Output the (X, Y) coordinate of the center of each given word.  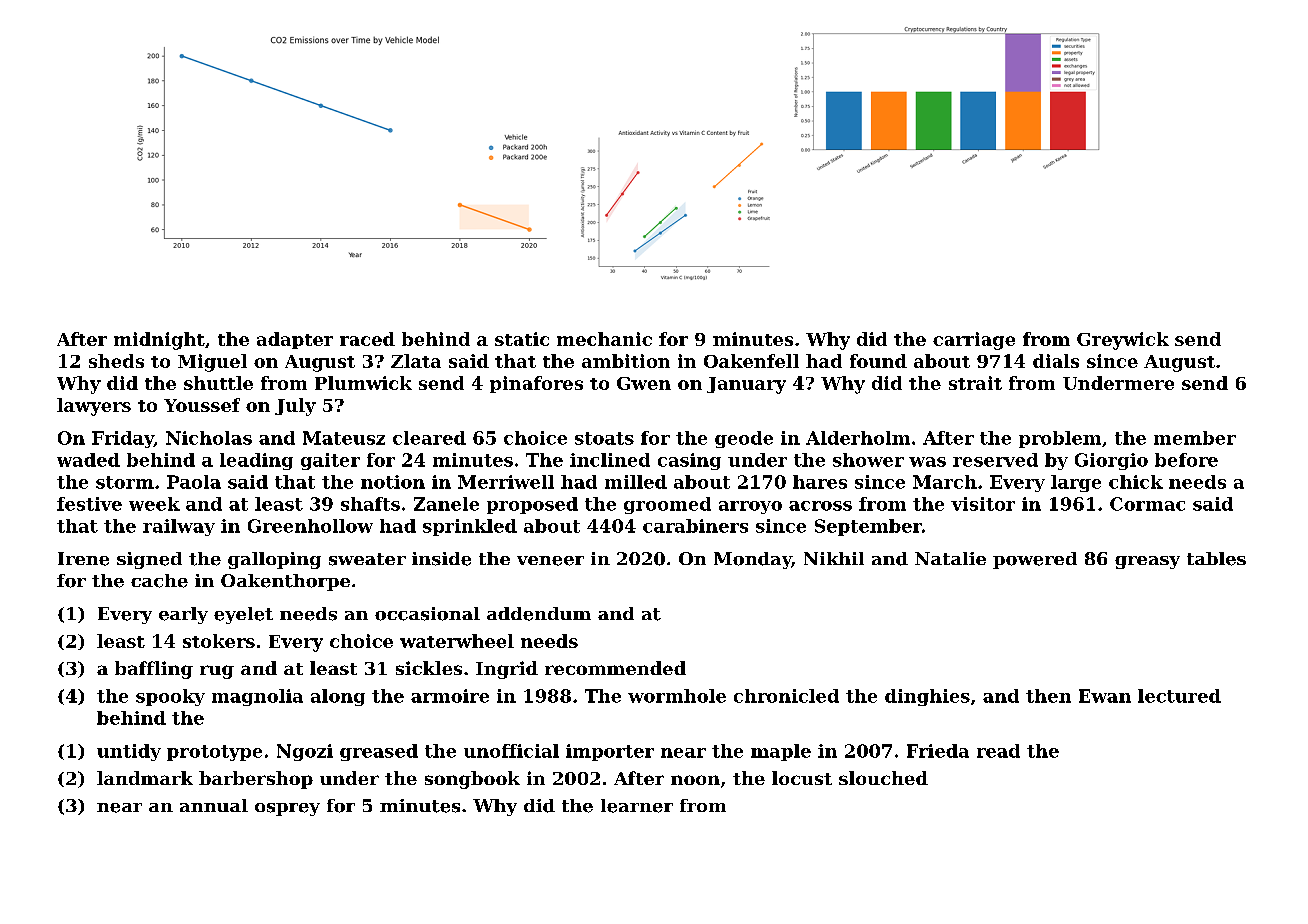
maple (781, 752)
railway (179, 527)
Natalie (950, 558)
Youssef (202, 405)
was (927, 462)
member (1195, 438)
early (183, 615)
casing (689, 461)
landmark (145, 778)
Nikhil (834, 558)
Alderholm (858, 438)
